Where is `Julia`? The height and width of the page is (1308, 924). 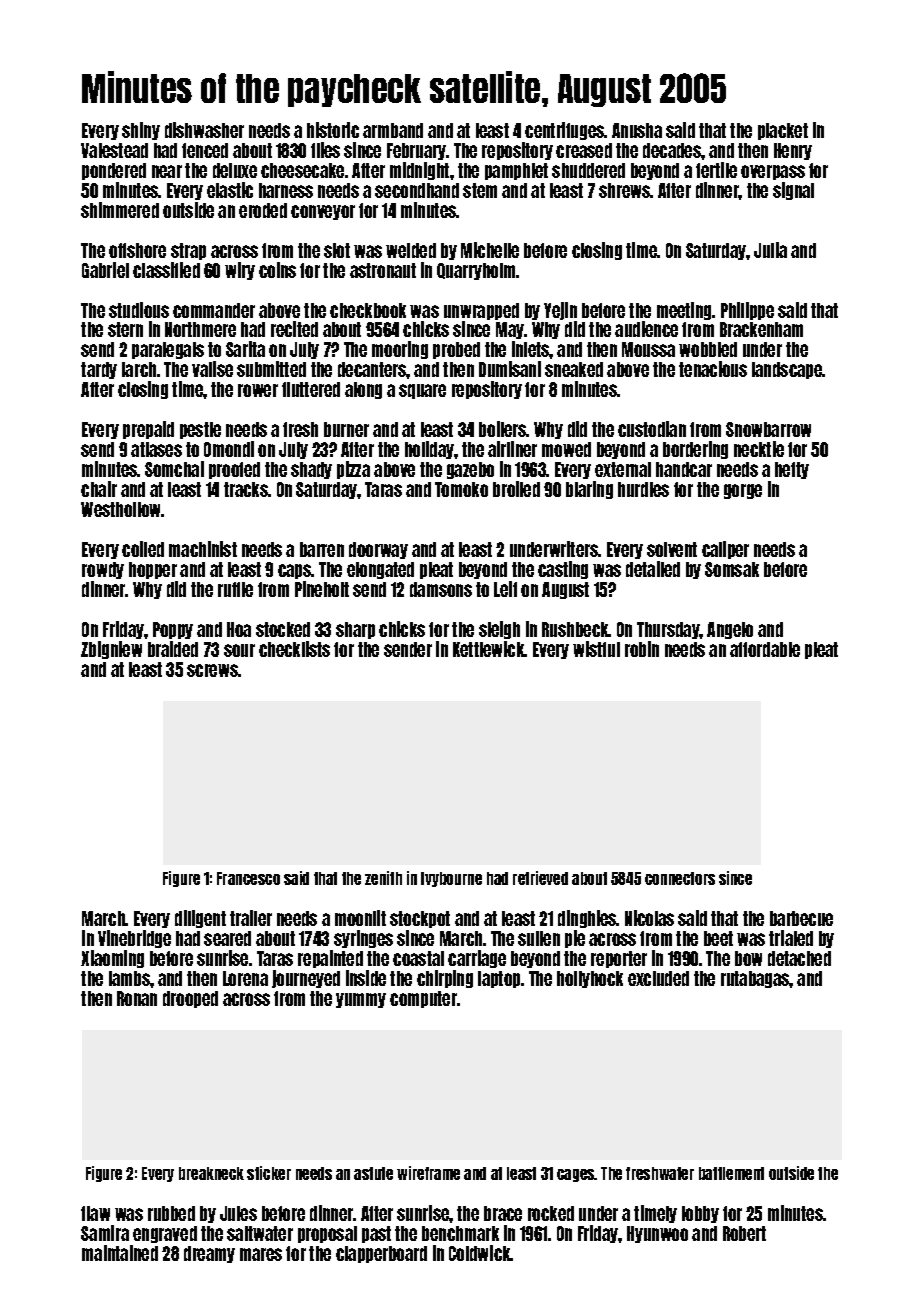 Julia is located at coordinates (770, 250).
